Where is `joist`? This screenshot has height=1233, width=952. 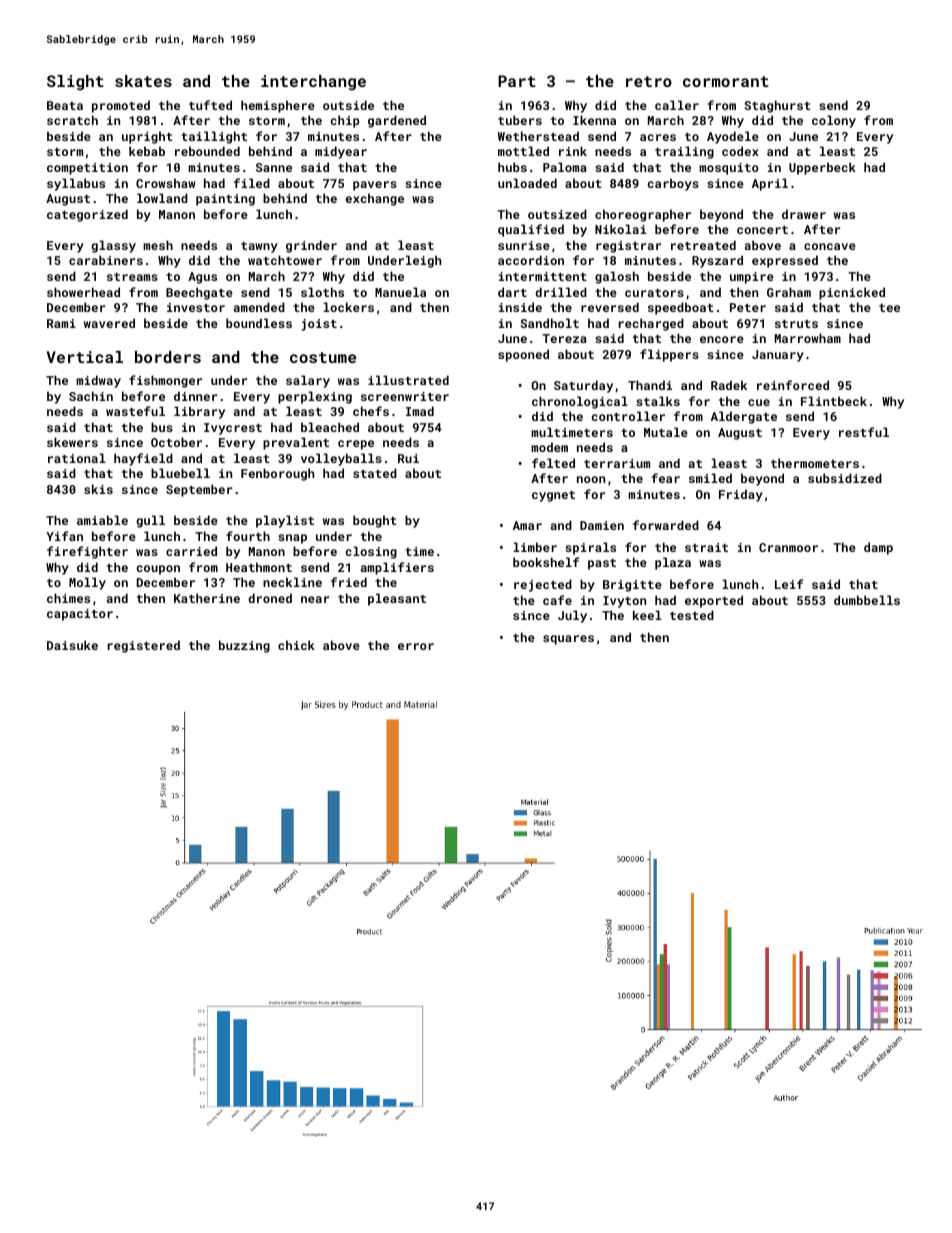 joist is located at coordinates (319, 325).
